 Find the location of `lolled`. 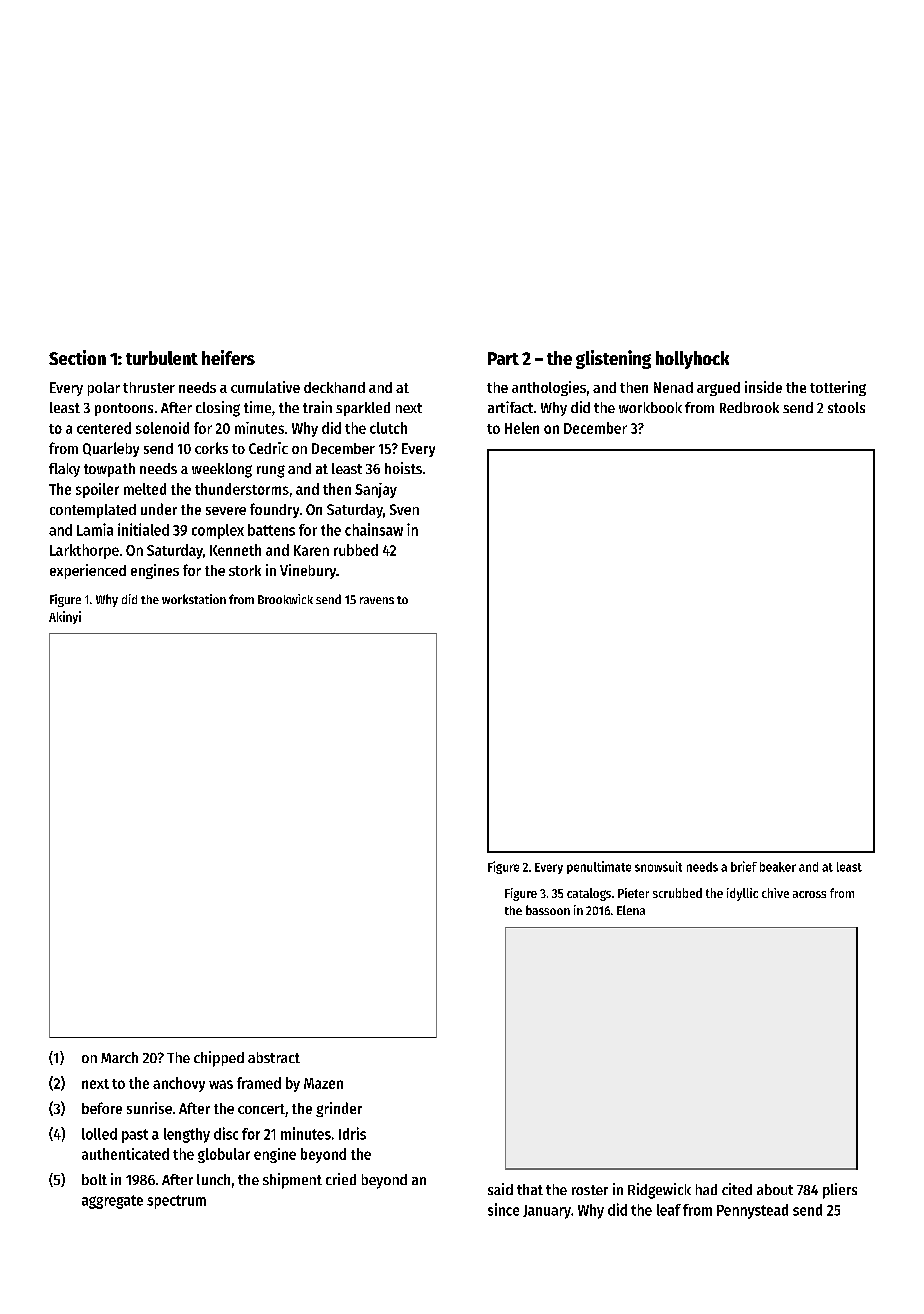

lolled is located at coordinates (99, 1134).
